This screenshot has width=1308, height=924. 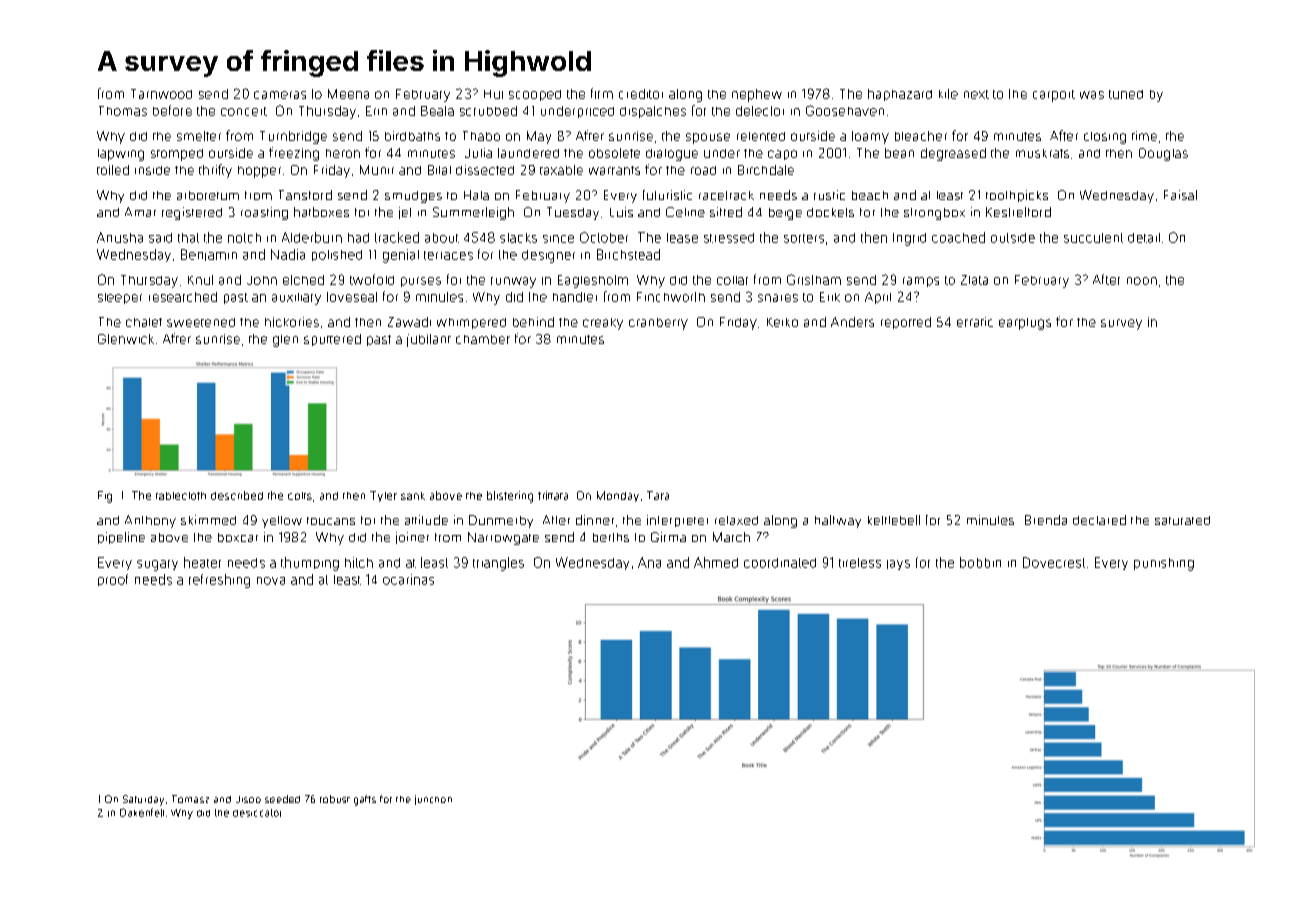 What do you see at coordinates (288, 254) in the screenshot?
I see `Nadia` at bounding box center [288, 254].
